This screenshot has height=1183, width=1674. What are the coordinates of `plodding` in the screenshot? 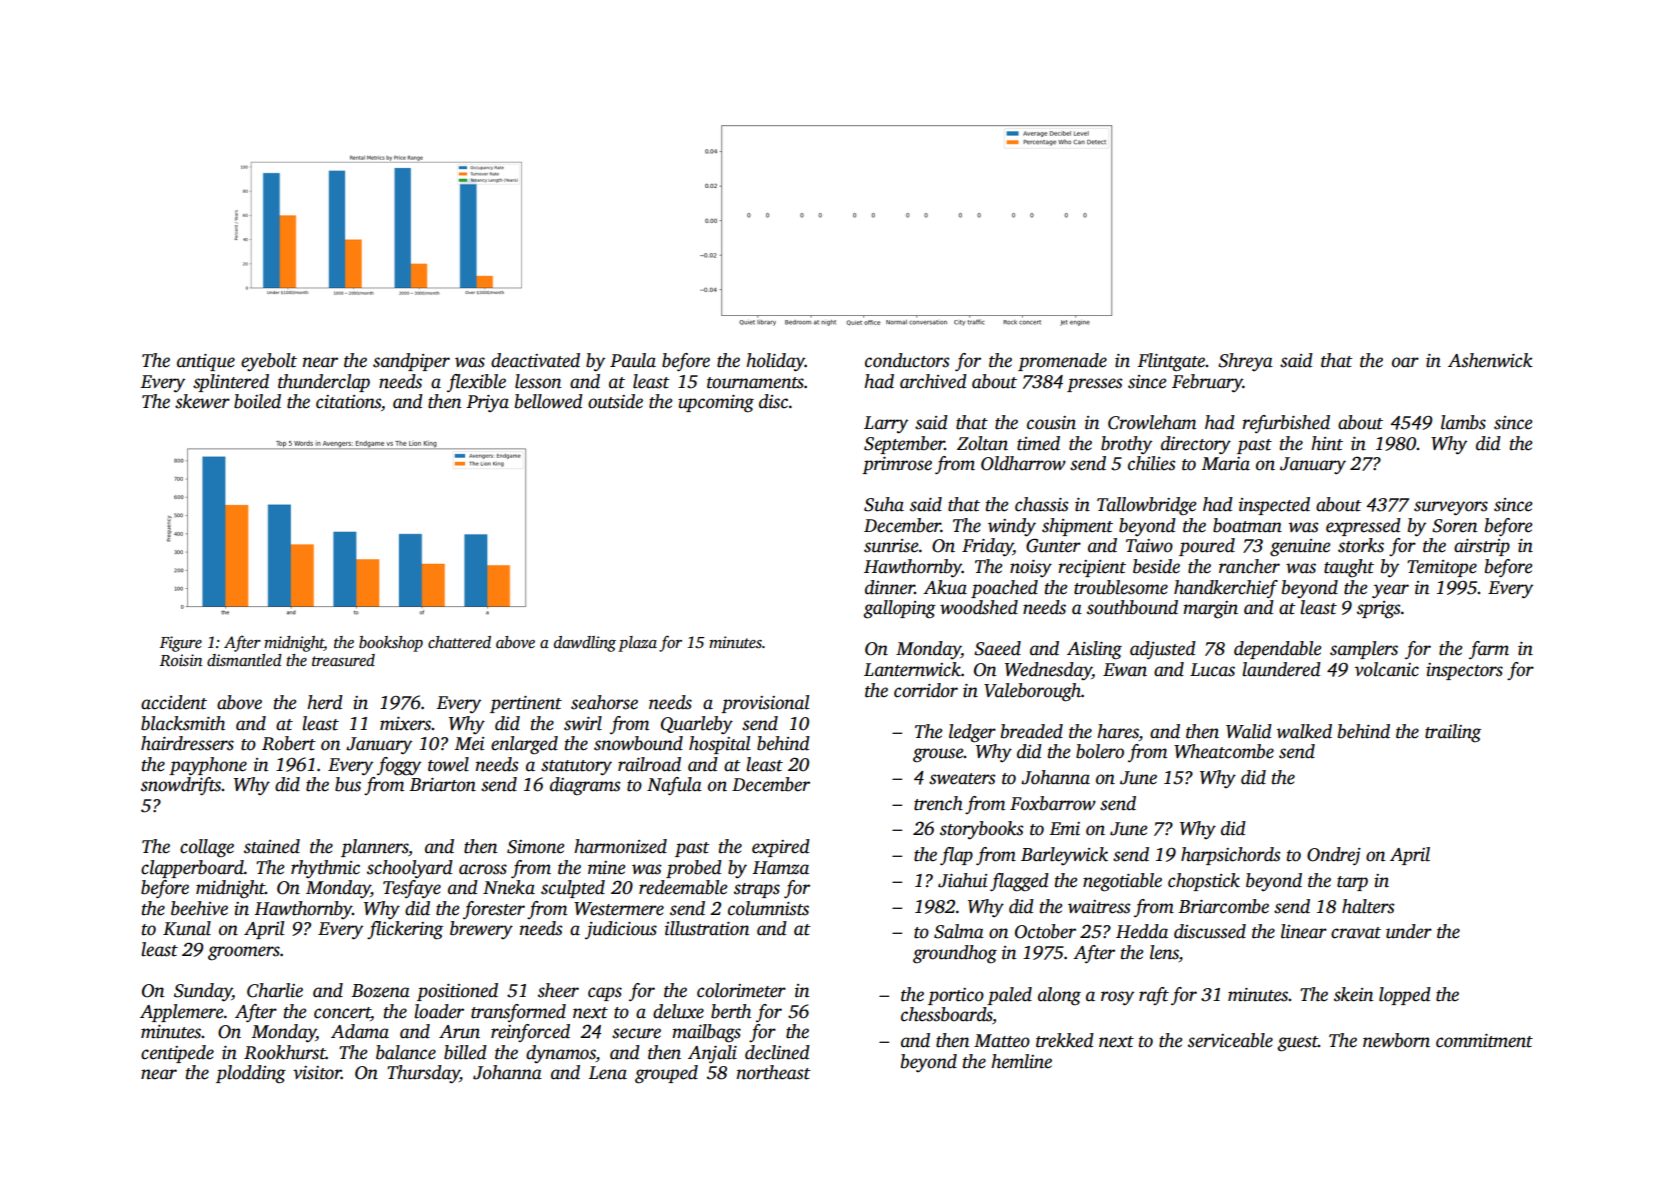 It's located at (251, 1074).
